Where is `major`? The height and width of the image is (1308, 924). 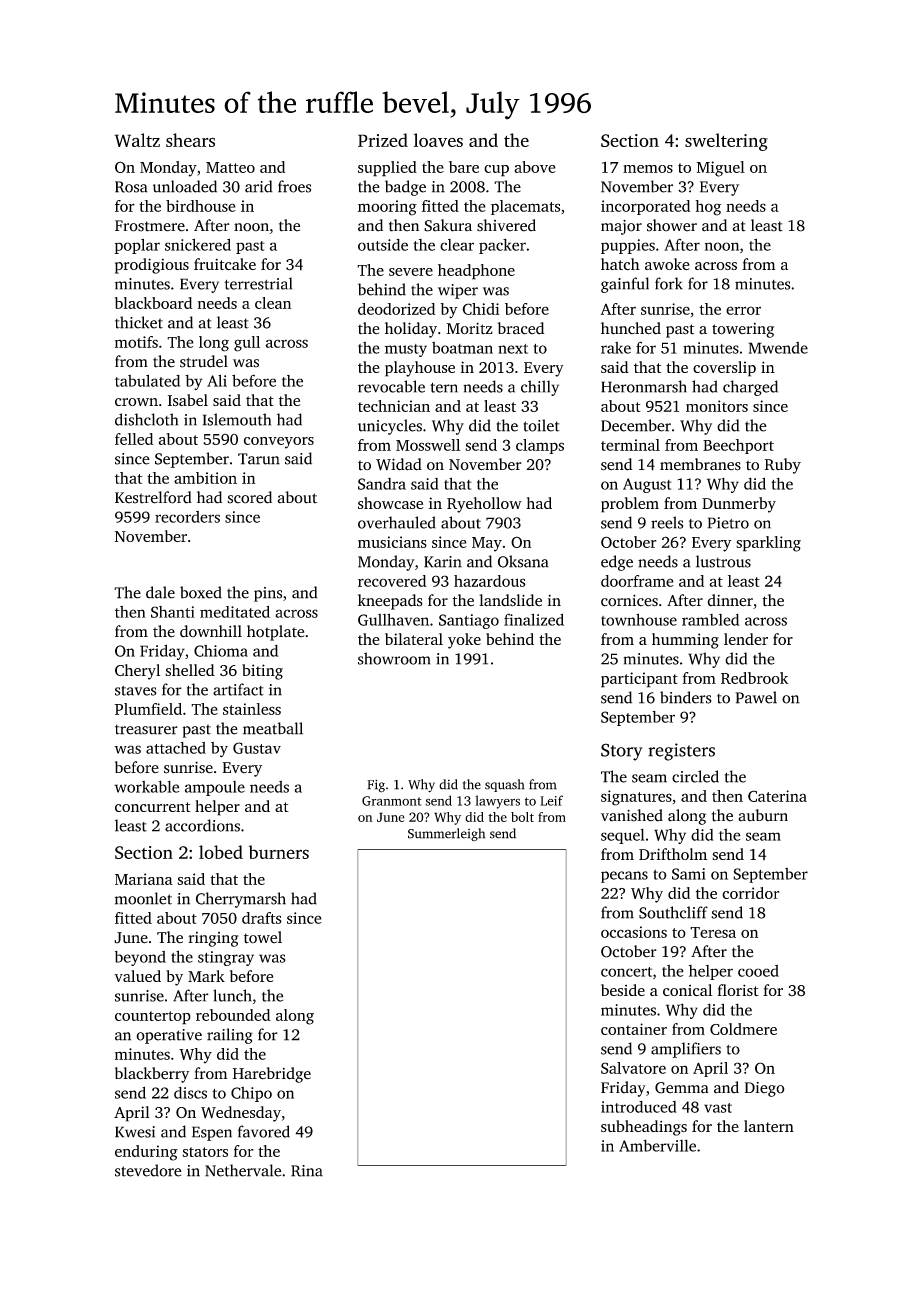 major is located at coordinates (621, 227).
